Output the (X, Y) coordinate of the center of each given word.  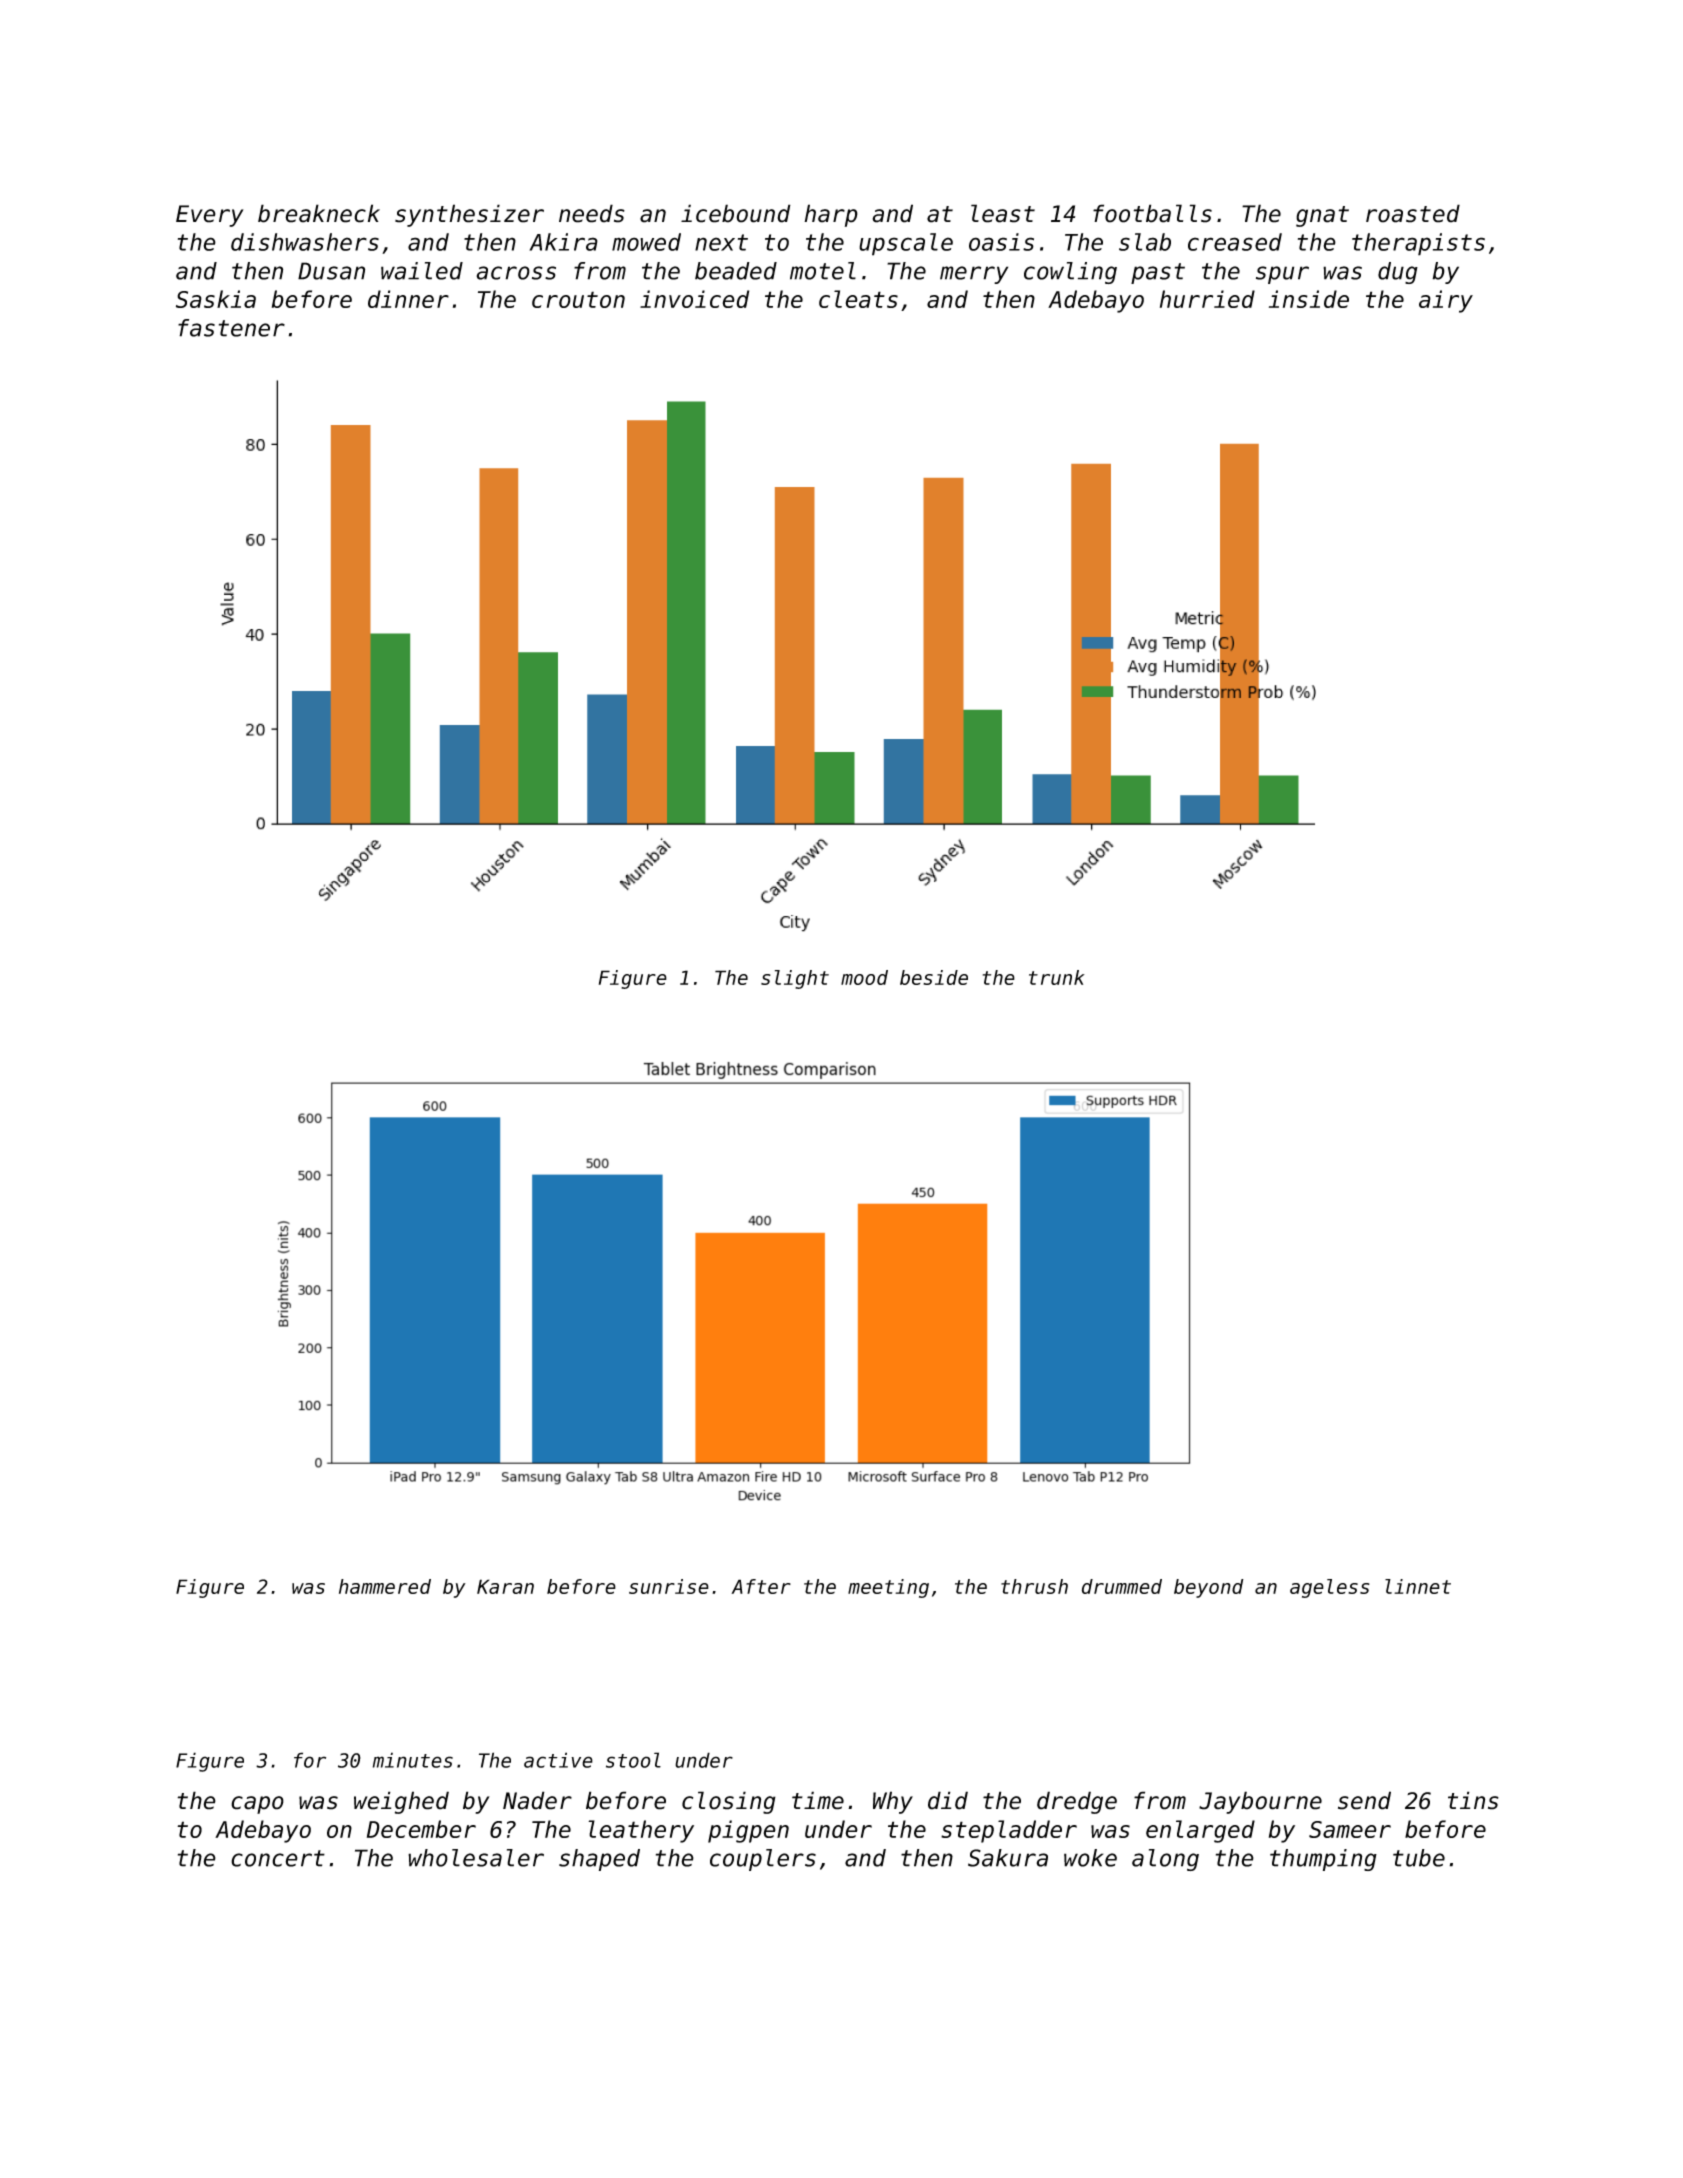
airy (1446, 301)
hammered (385, 1586)
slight (795, 979)
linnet (1418, 1586)
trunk (1057, 977)
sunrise (669, 1586)
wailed (422, 271)
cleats (858, 299)
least (1003, 213)
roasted (1413, 213)
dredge (1077, 1802)
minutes (413, 1760)
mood (864, 977)
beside (934, 977)
